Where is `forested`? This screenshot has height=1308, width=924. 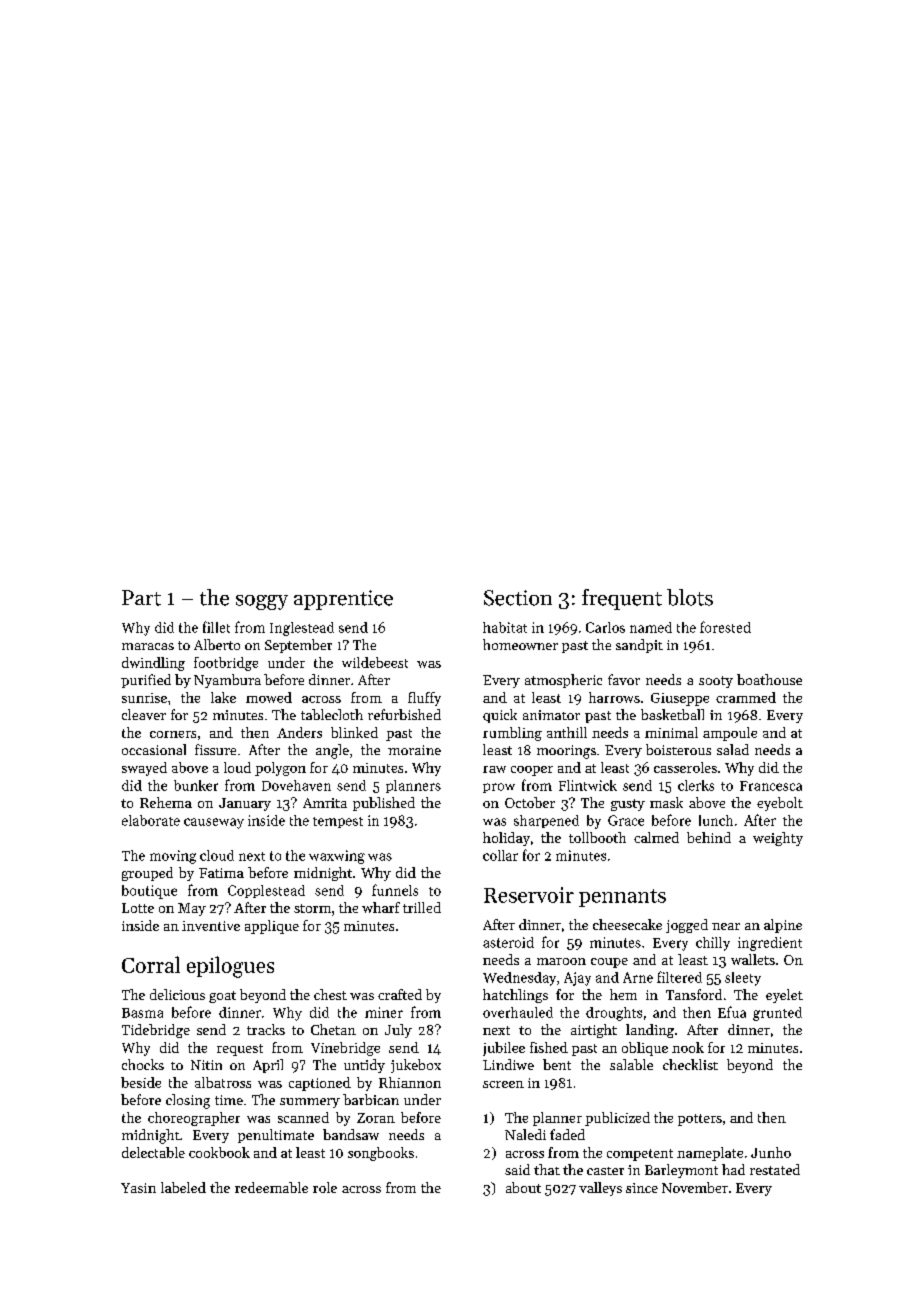 forested is located at coordinates (725, 627).
